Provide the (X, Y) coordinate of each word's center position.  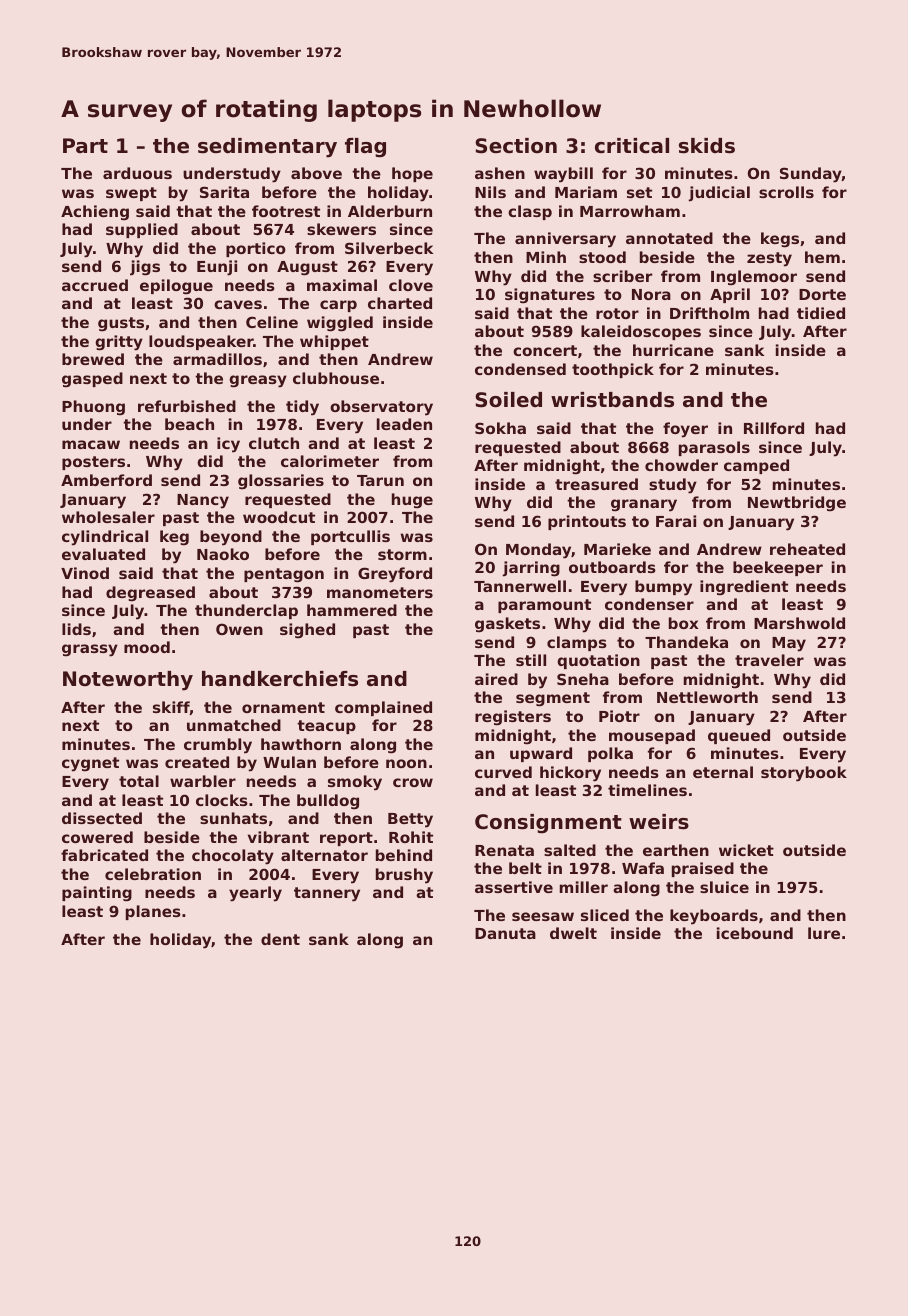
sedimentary (267, 148)
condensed (520, 369)
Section (516, 146)
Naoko (223, 554)
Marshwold (799, 623)
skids (707, 146)
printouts (587, 522)
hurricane (673, 350)
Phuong (93, 408)
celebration (153, 874)
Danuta (505, 933)
